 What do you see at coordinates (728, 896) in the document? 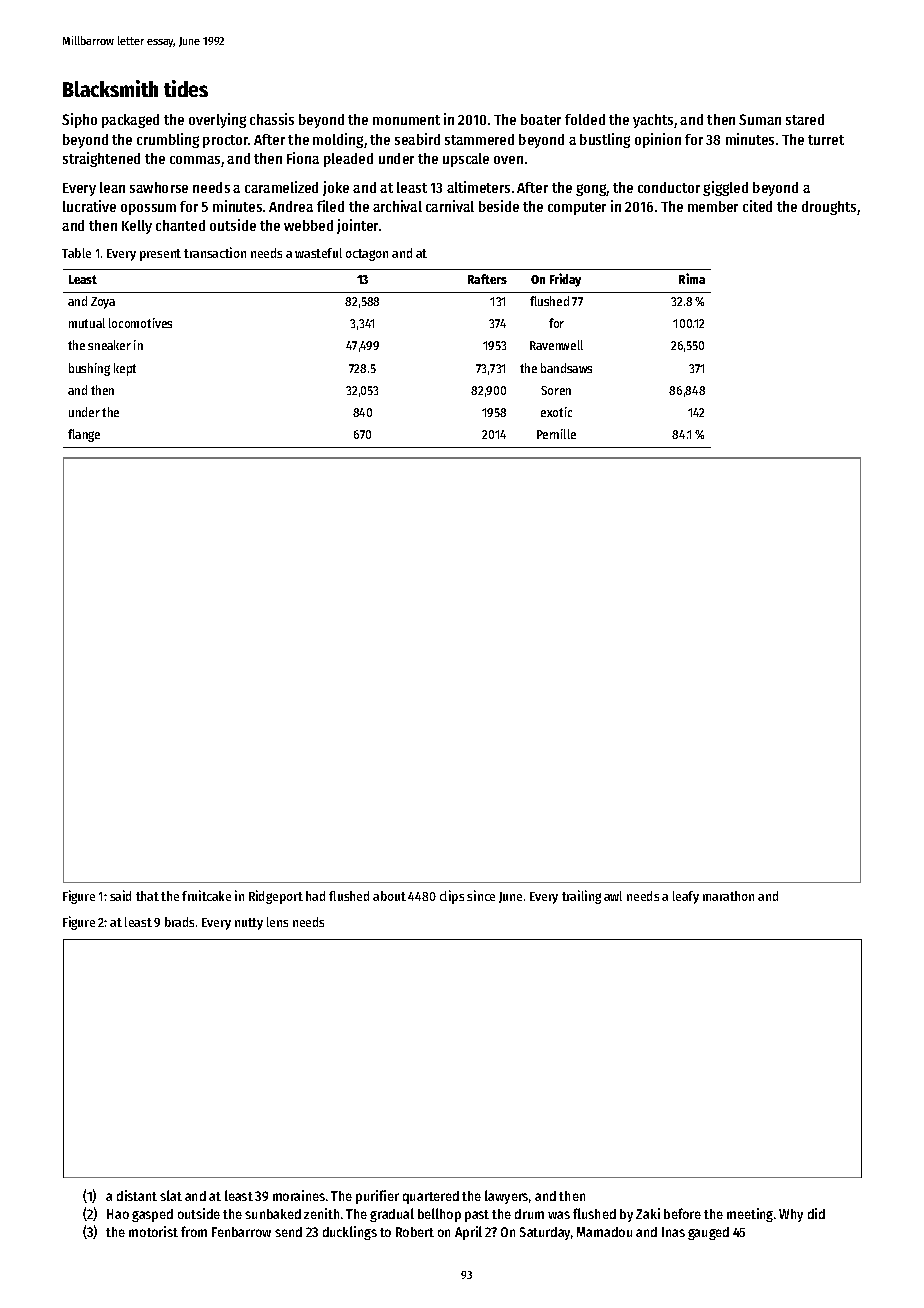
I see `marathon` at bounding box center [728, 896].
